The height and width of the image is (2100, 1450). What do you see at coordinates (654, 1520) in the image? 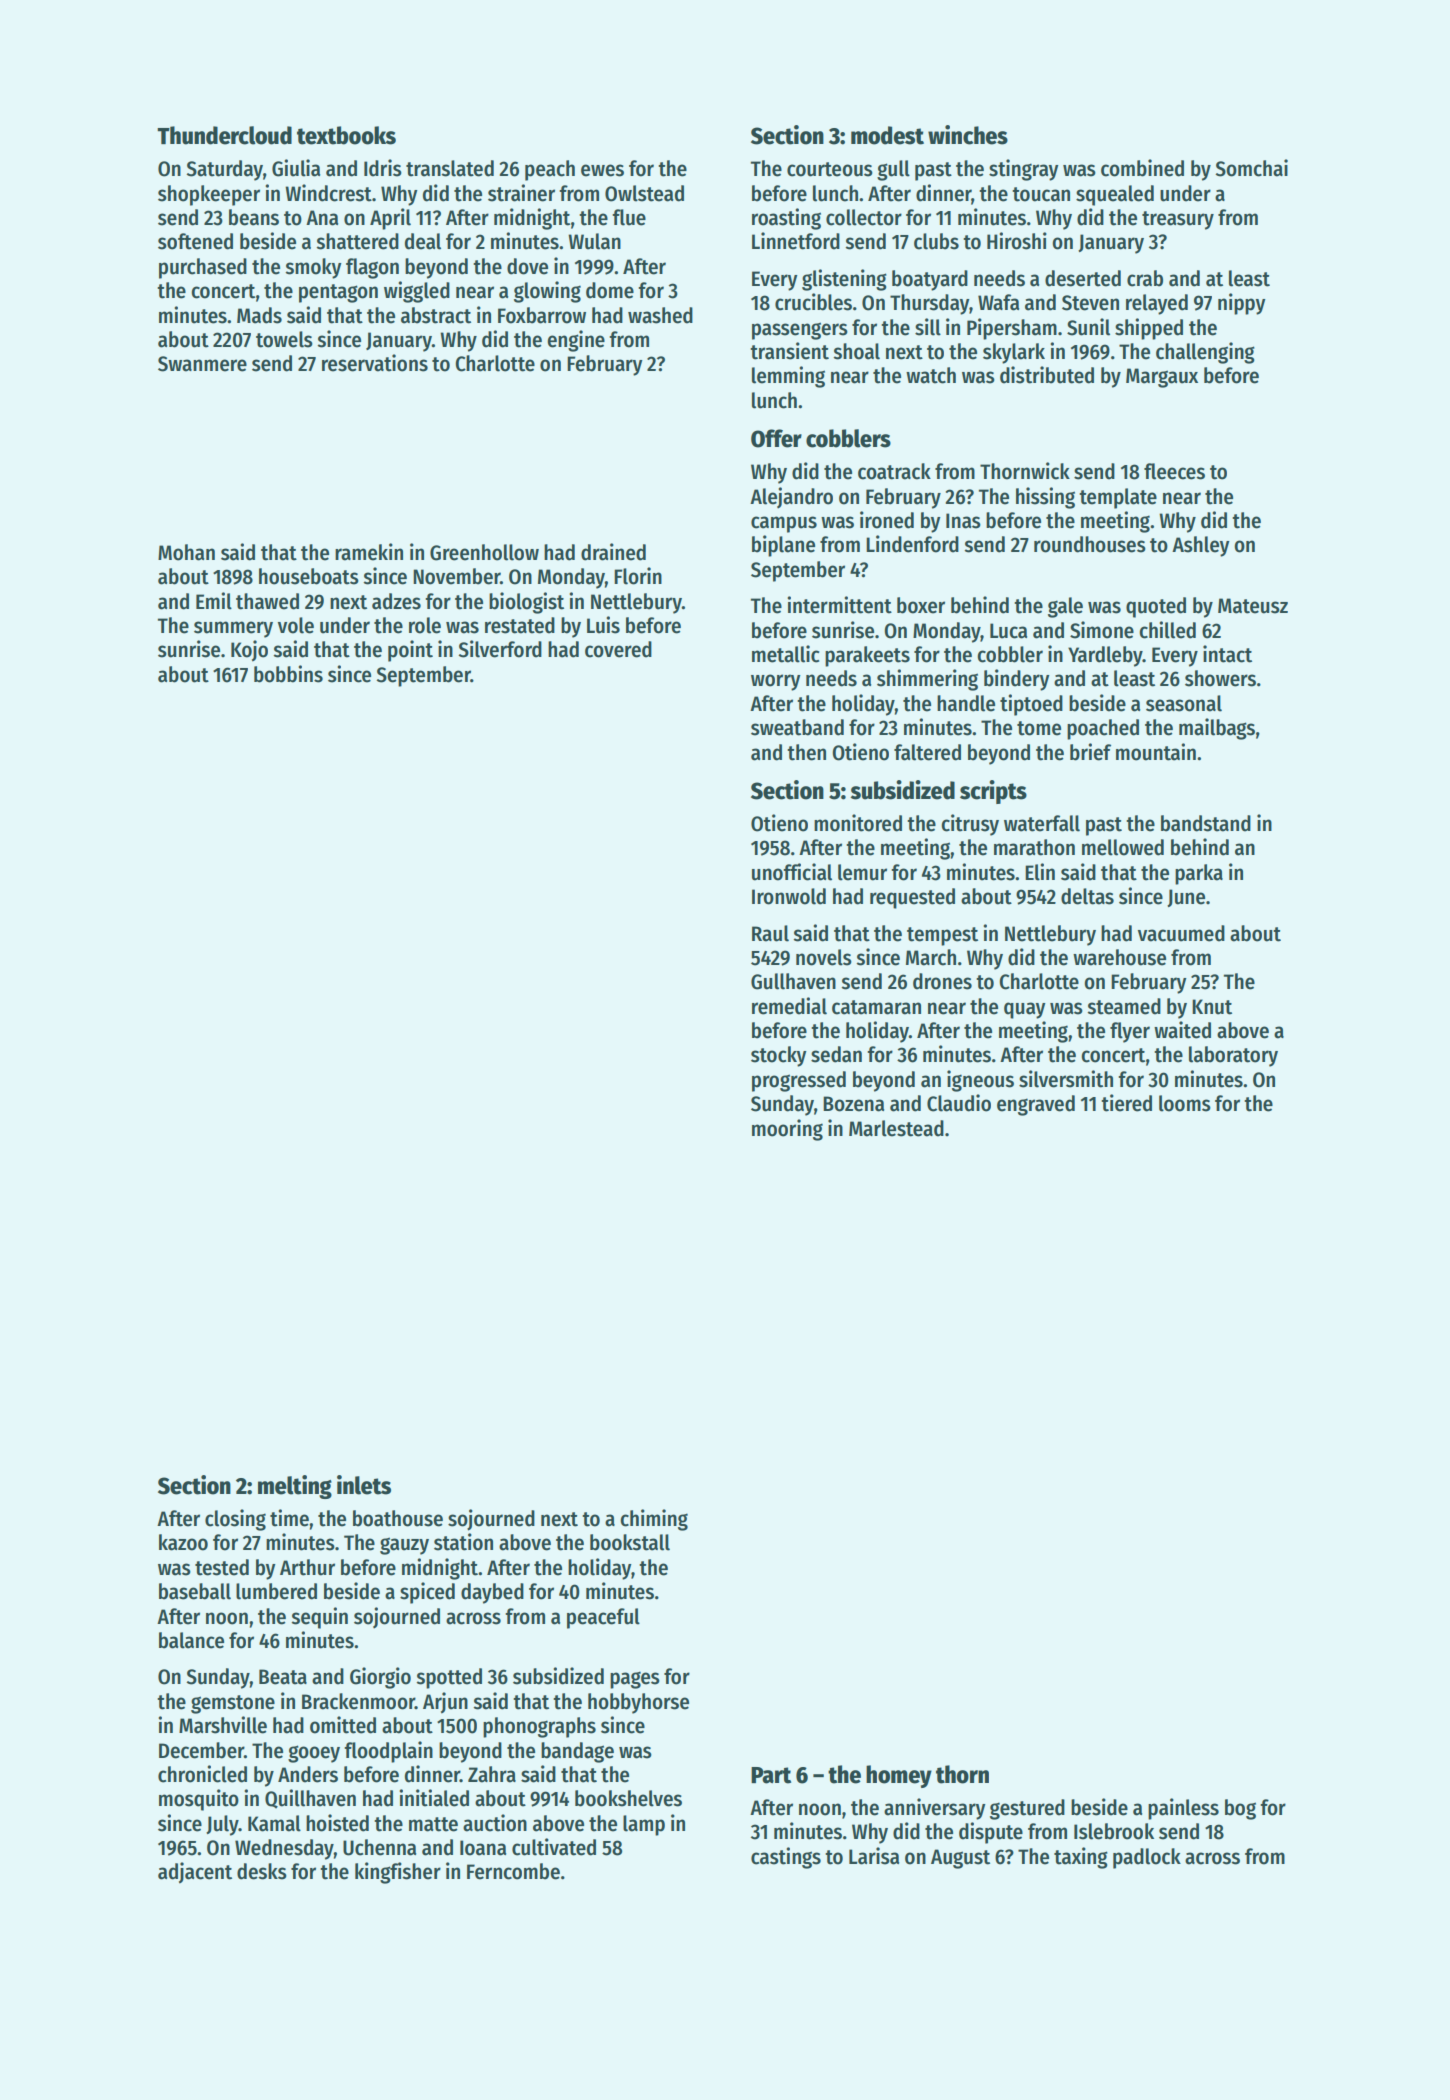
I see `chiming` at bounding box center [654, 1520].
